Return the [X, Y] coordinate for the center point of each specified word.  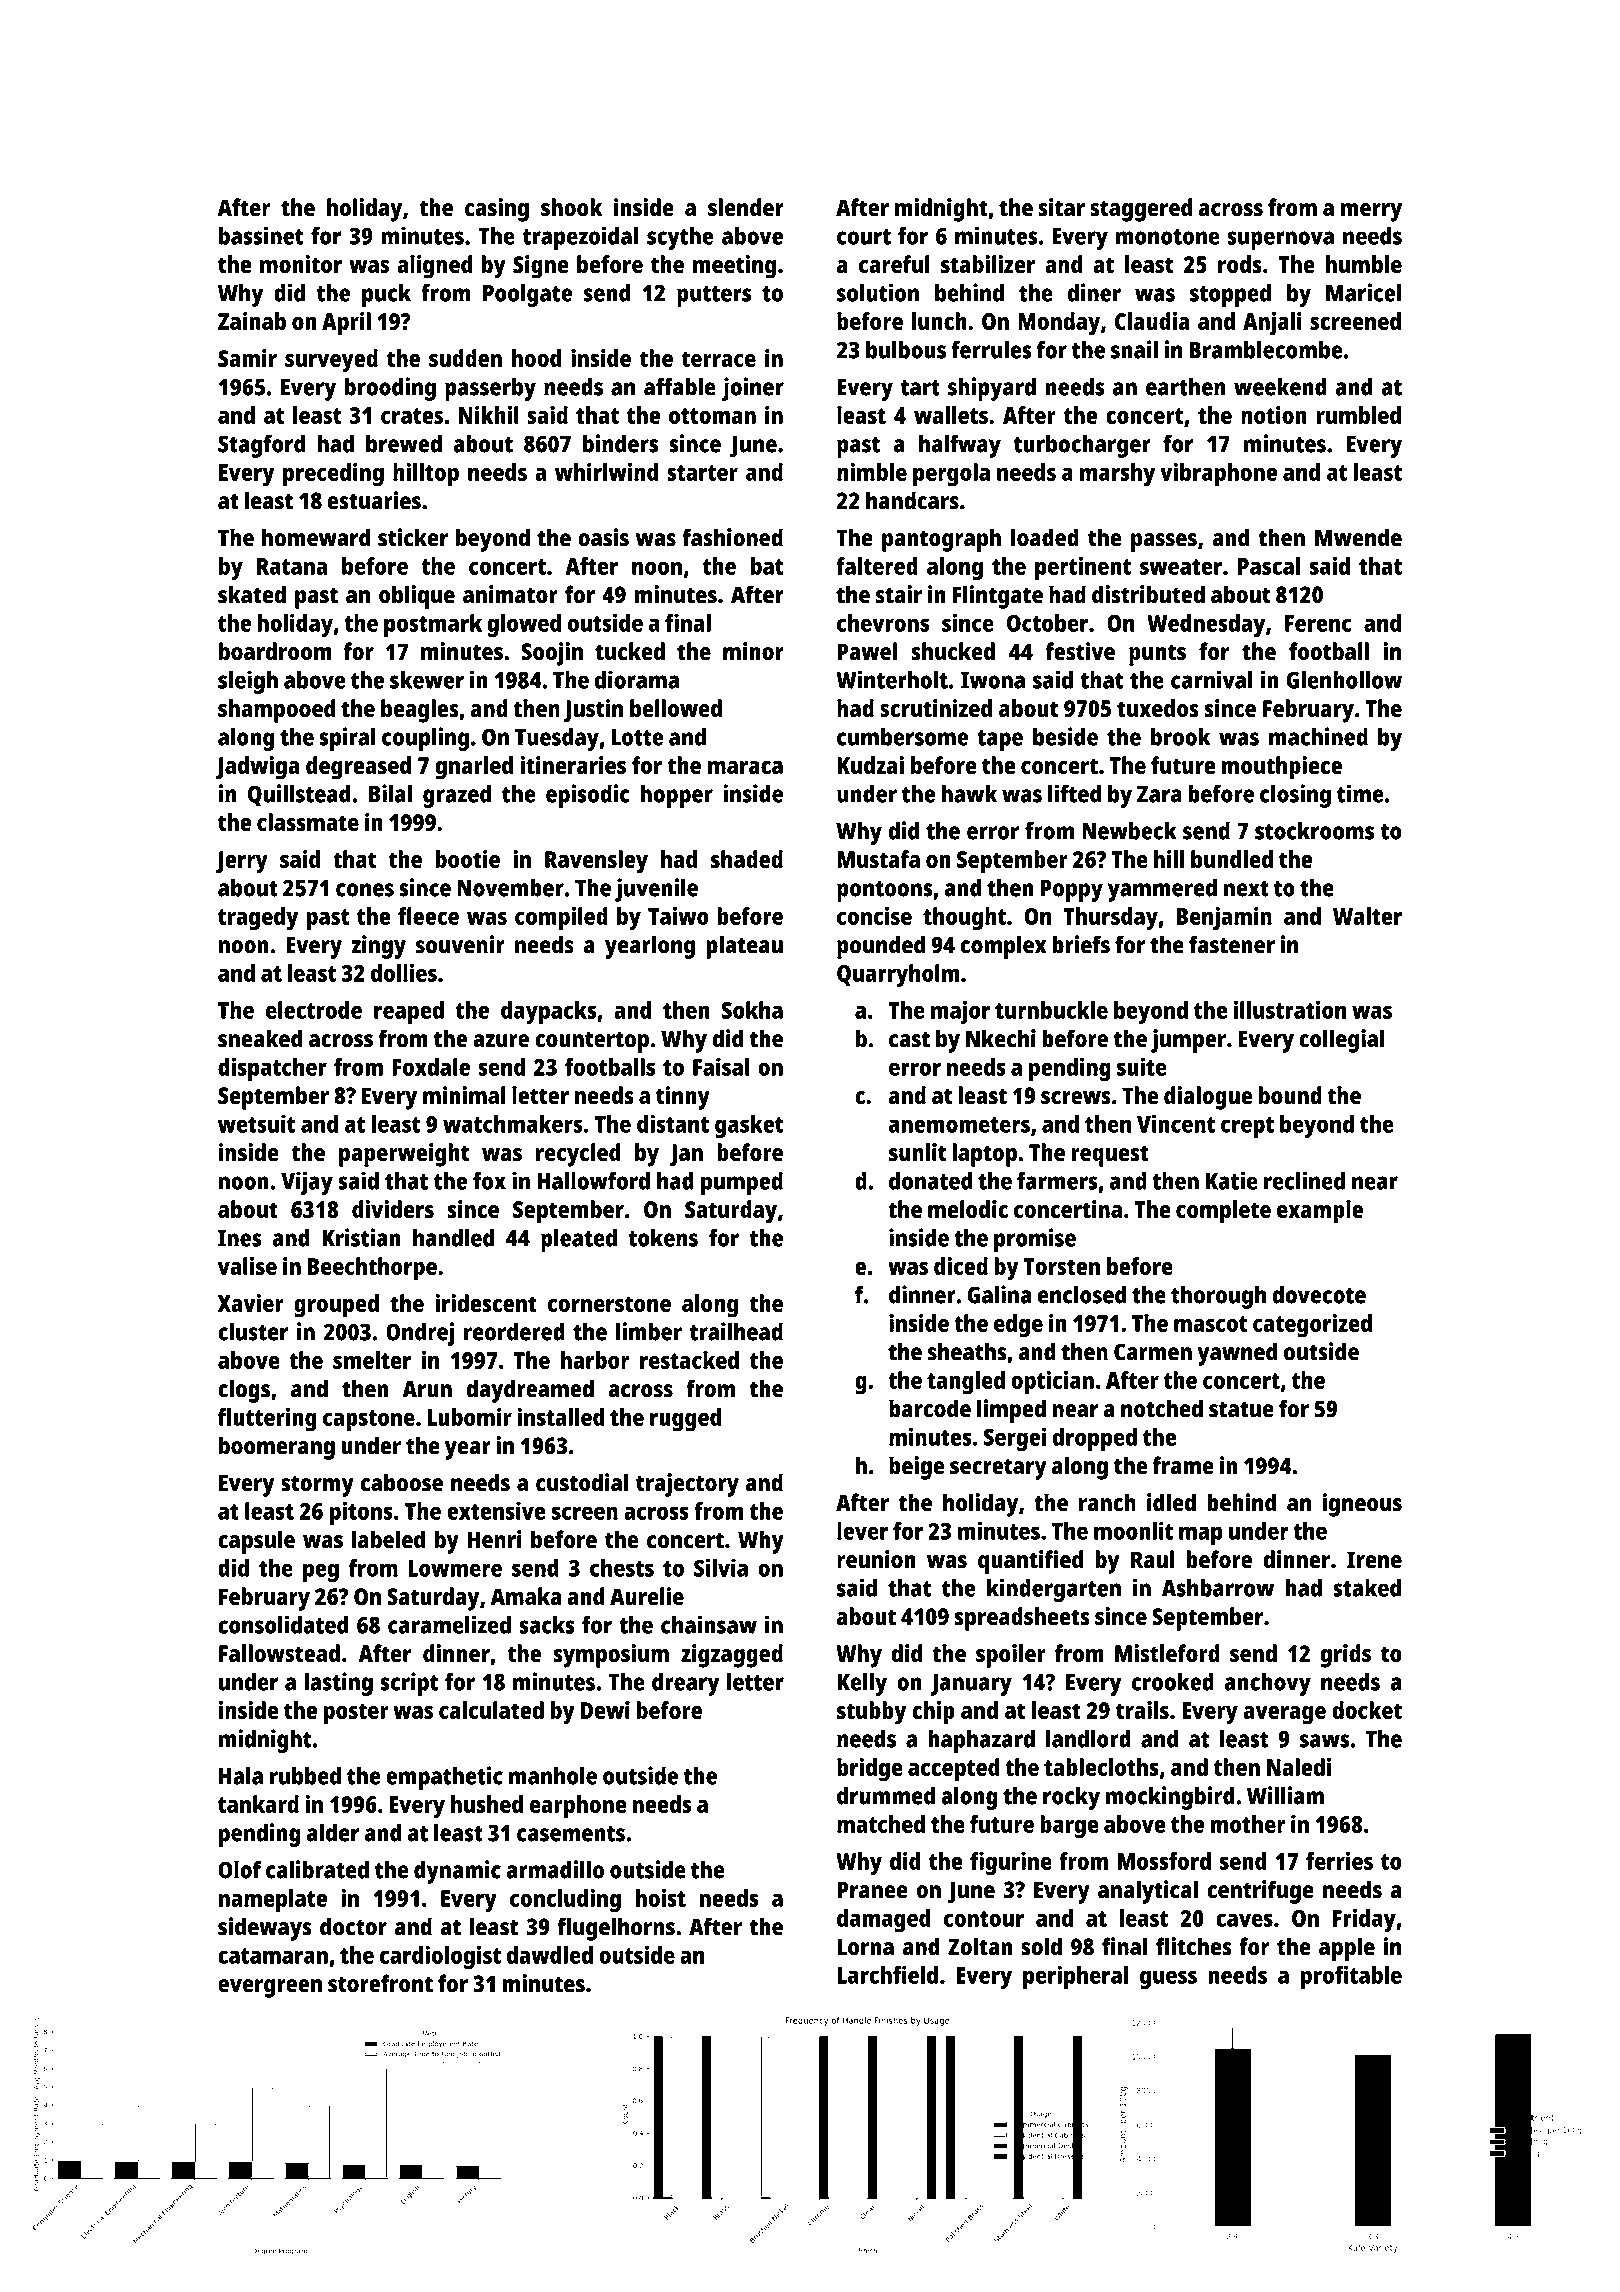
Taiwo [678, 916]
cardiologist [440, 1957]
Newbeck [1129, 831]
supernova [1280, 240]
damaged [884, 1920]
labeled [388, 1539]
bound [1290, 1095]
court [864, 237]
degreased [358, 768]
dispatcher [272, 1069]
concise [874, 916]
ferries [1339, 1861]
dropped [1095, 1439]
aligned [435, 267]
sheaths [967, 1351]
